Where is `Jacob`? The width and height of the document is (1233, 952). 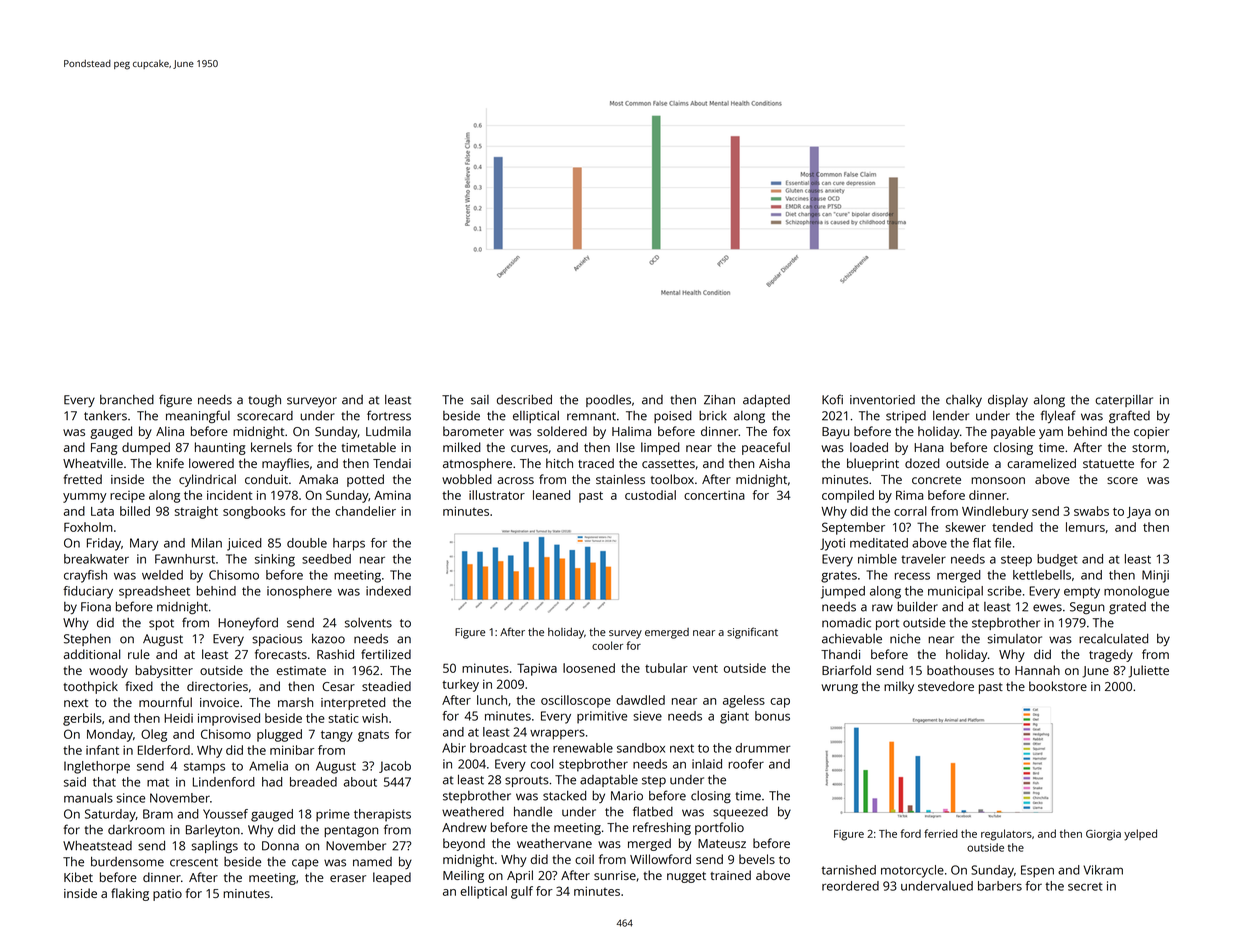
Jacob is located at coordinates (395, 767).
